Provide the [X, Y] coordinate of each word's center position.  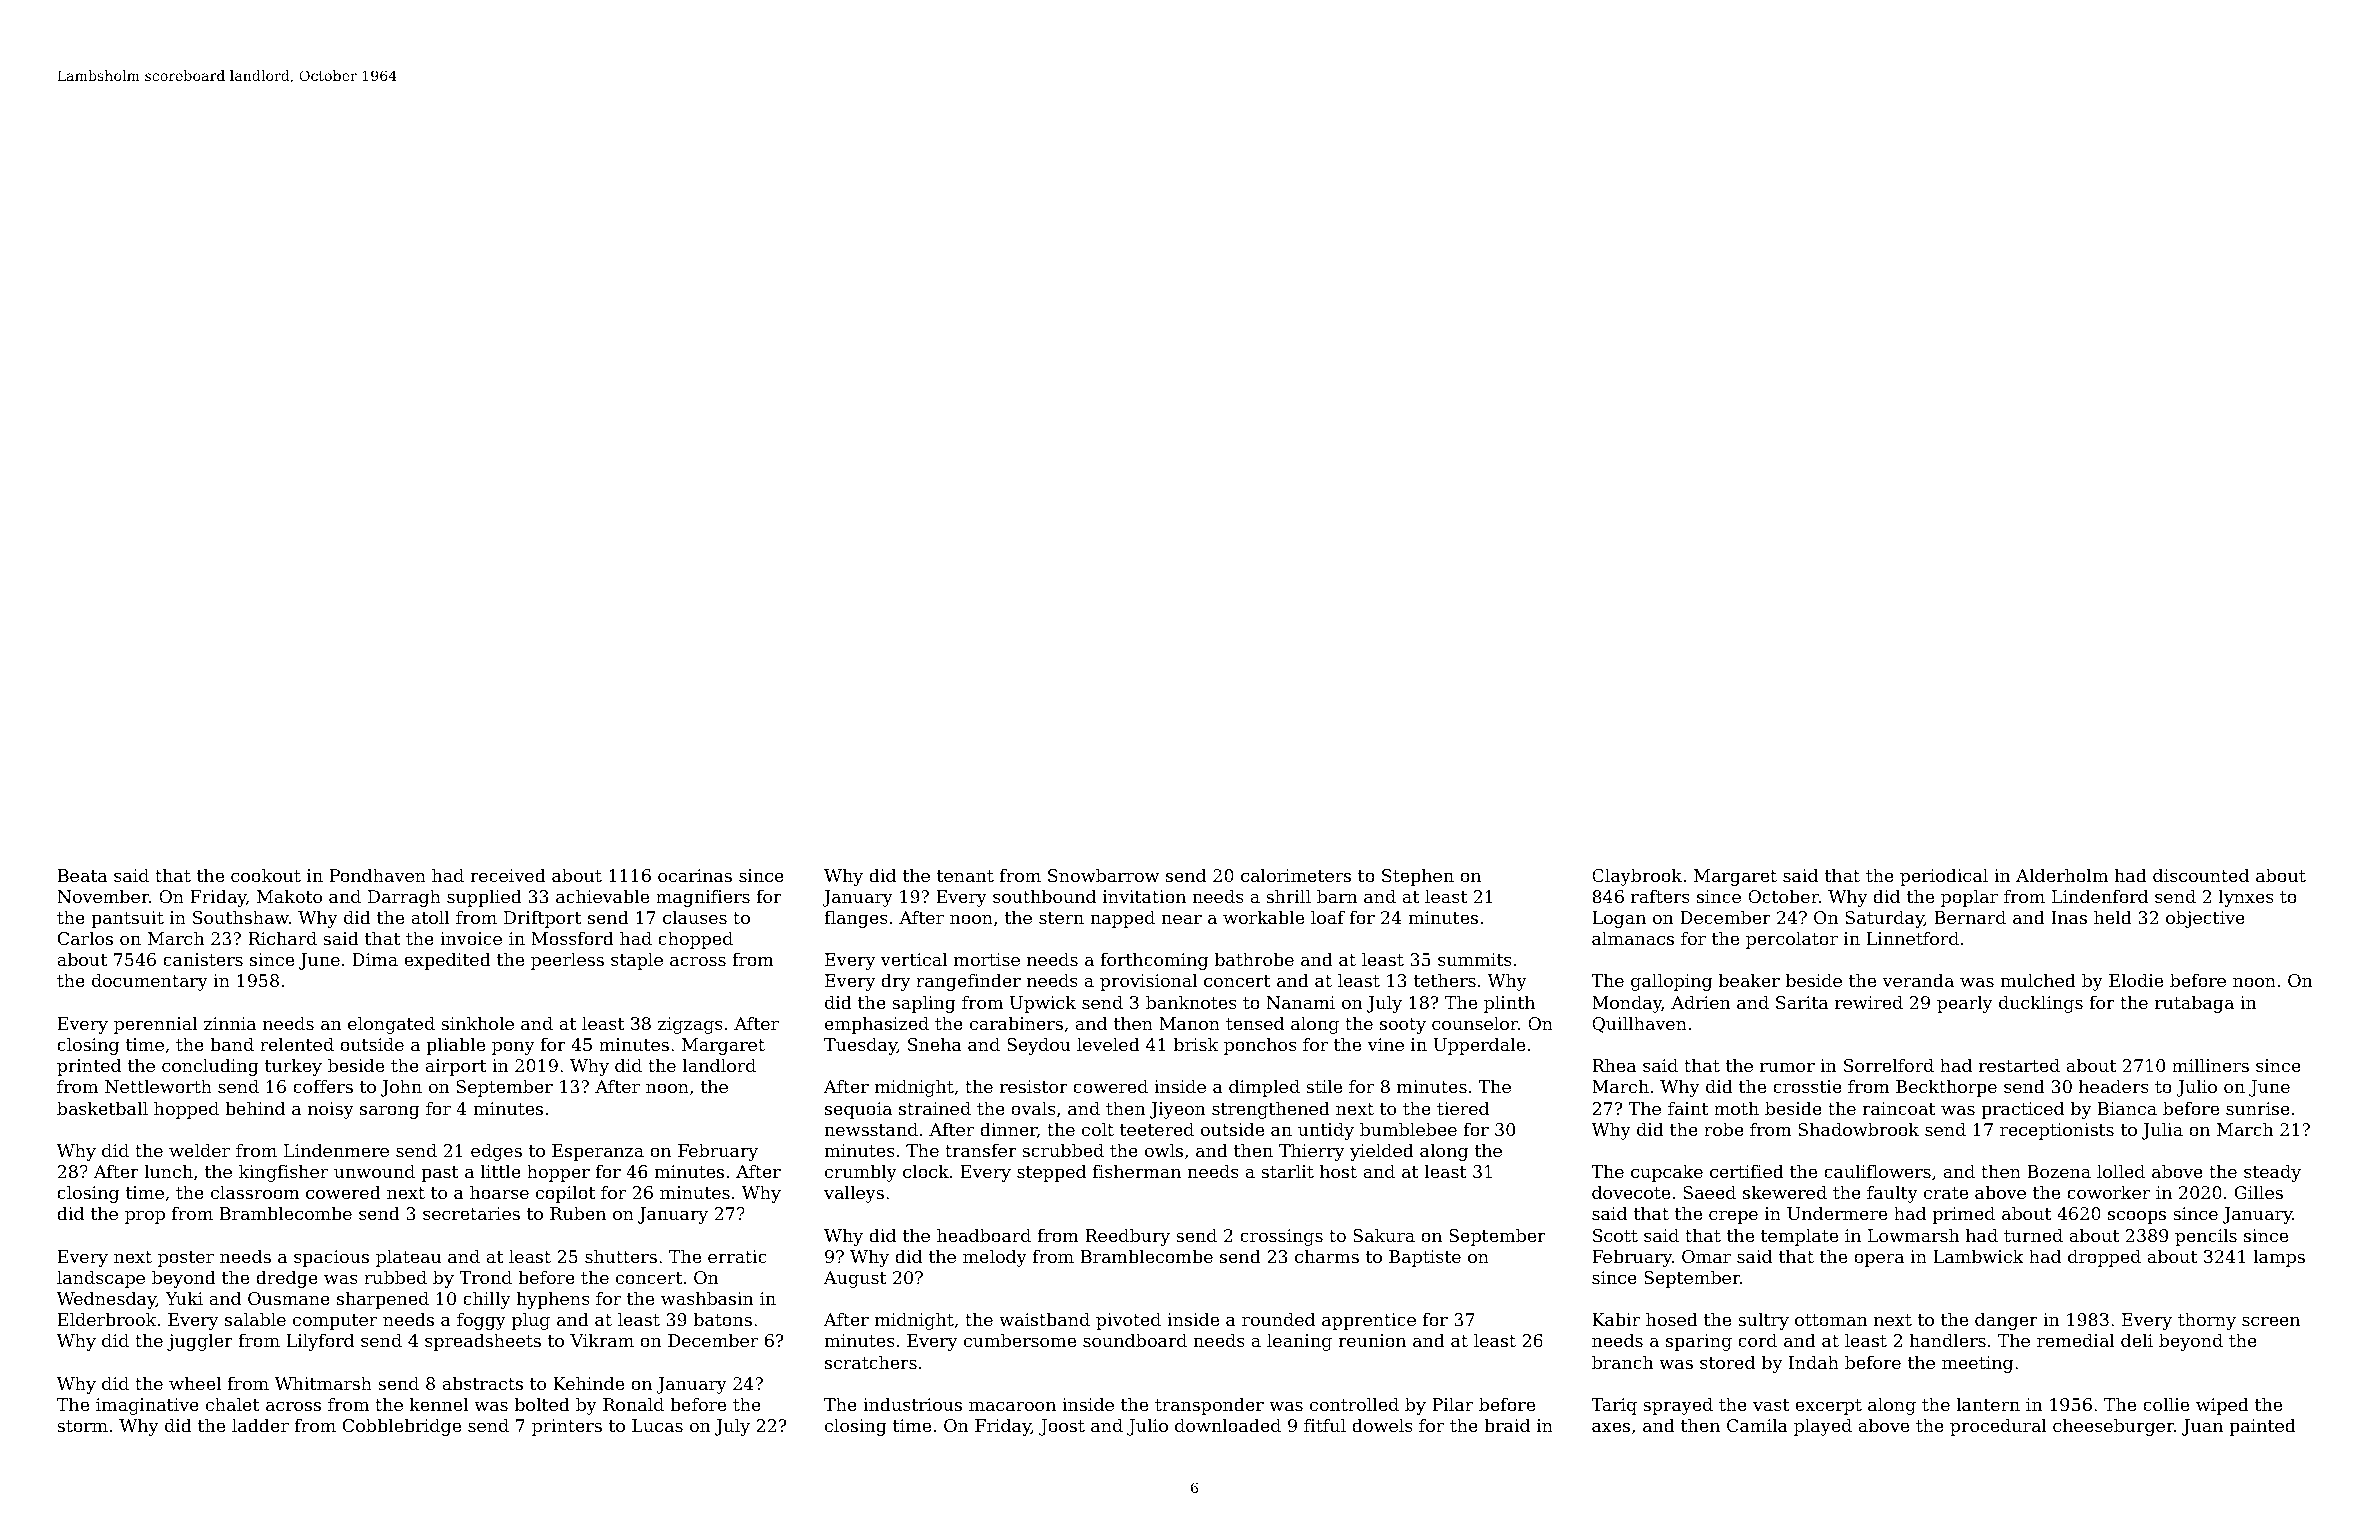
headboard [984, 1235]
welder [199, 1150]
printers [567, 1427]
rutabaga [2194, 1004]
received [508, 875]
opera [1879, 1260]
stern [1061, 918]
